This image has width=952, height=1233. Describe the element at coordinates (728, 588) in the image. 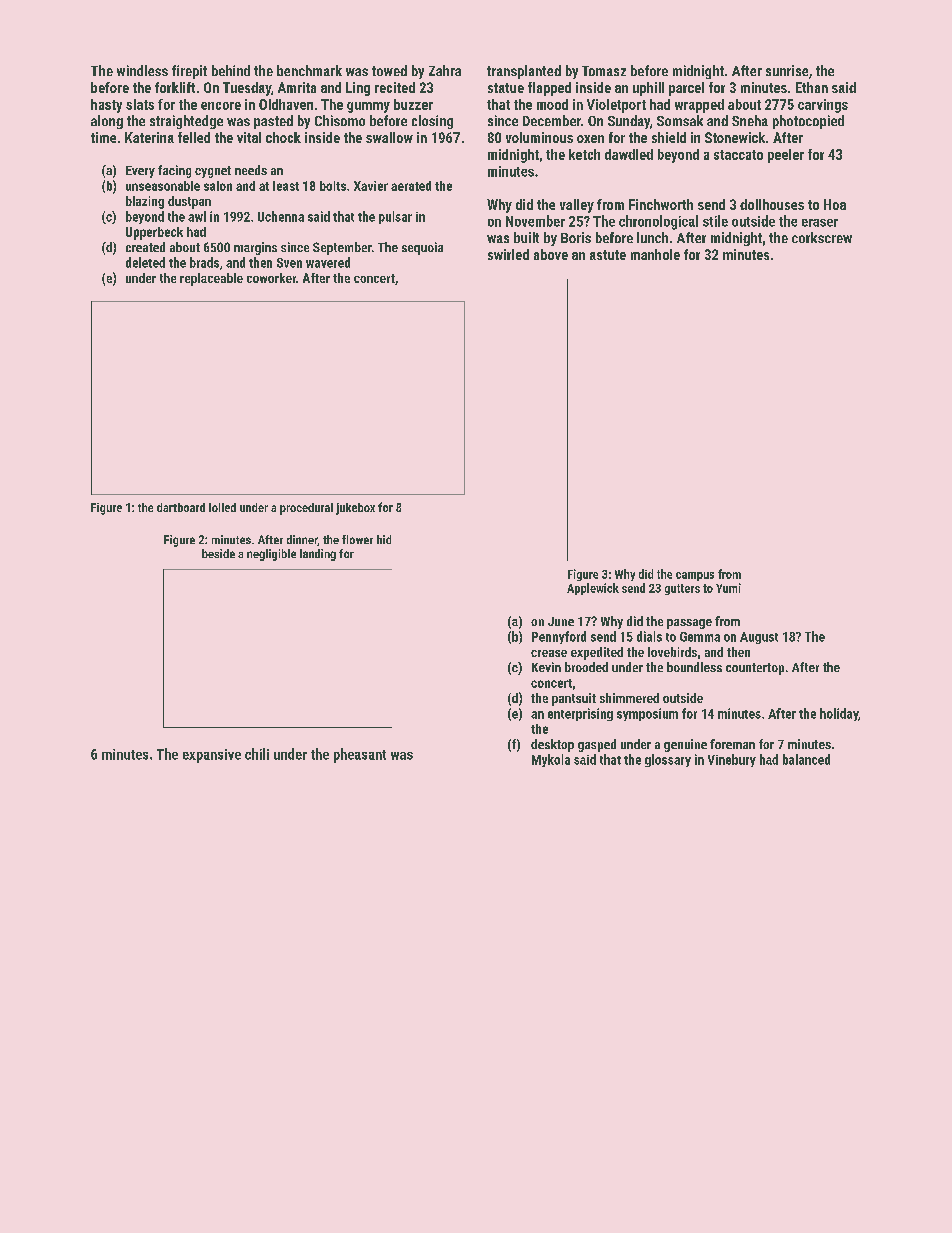

I see `Yumi` at that location.
